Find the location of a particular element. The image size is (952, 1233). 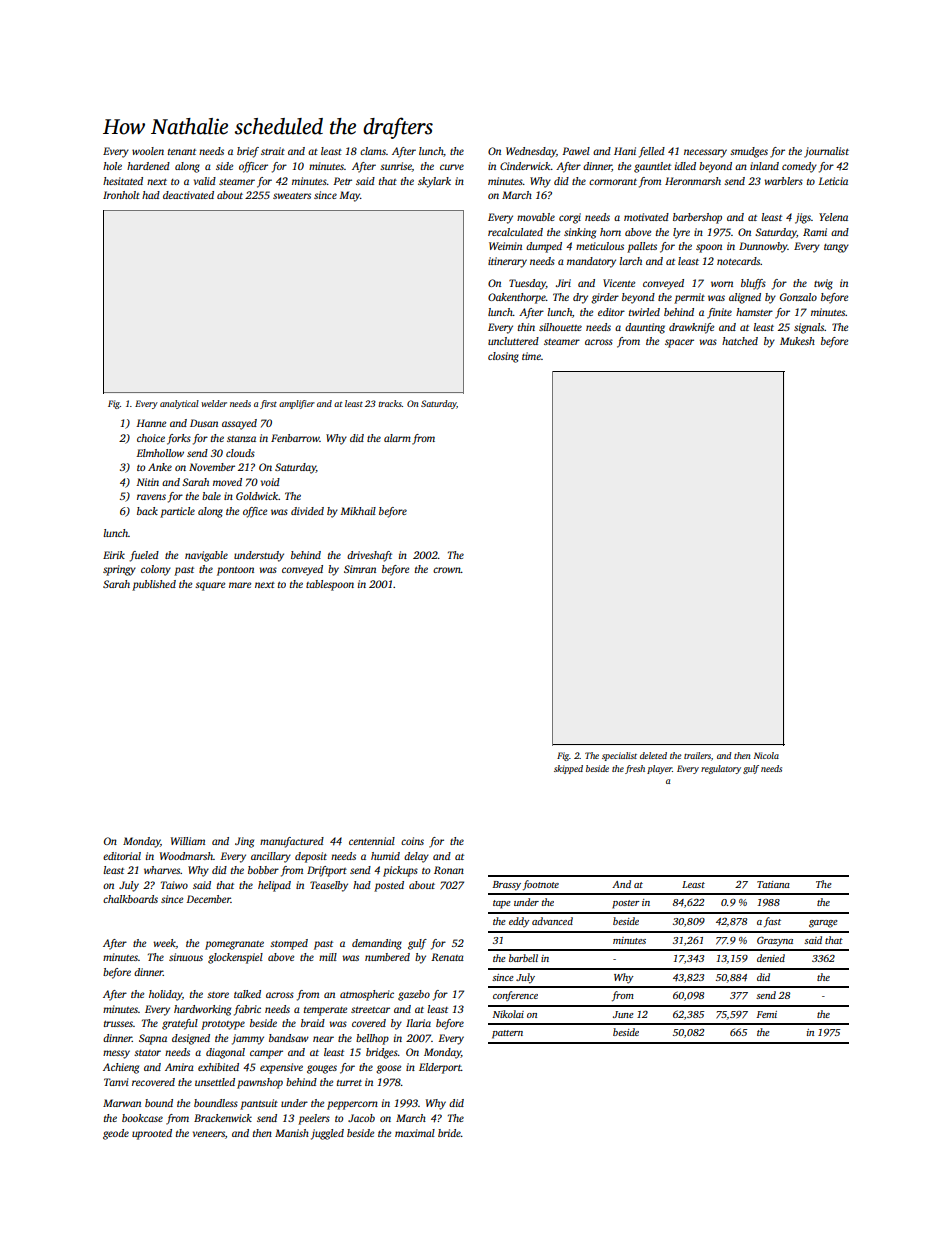

specialist is located at coordinates (619, 756).
